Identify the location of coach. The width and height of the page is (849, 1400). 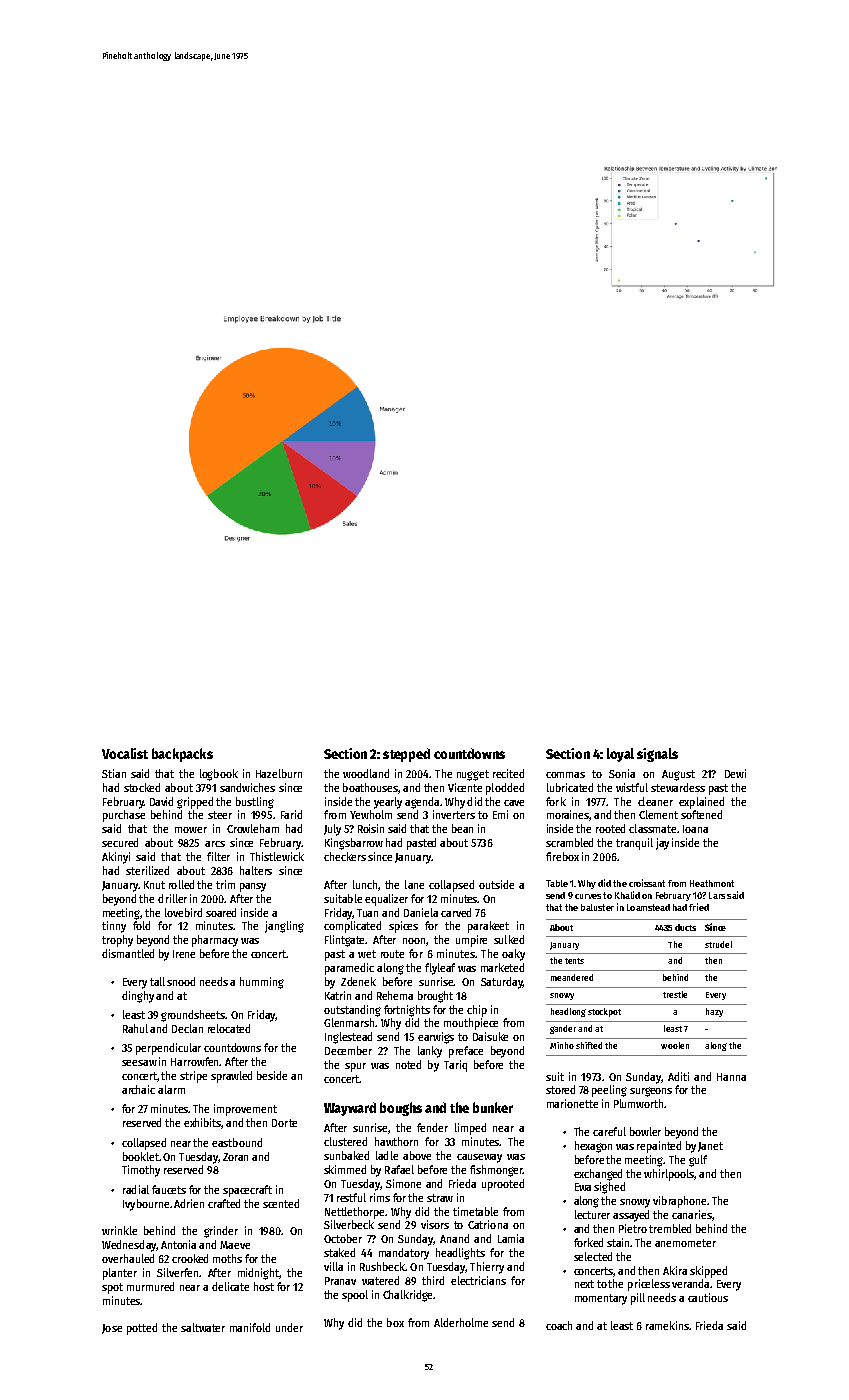
(559, 1325).
